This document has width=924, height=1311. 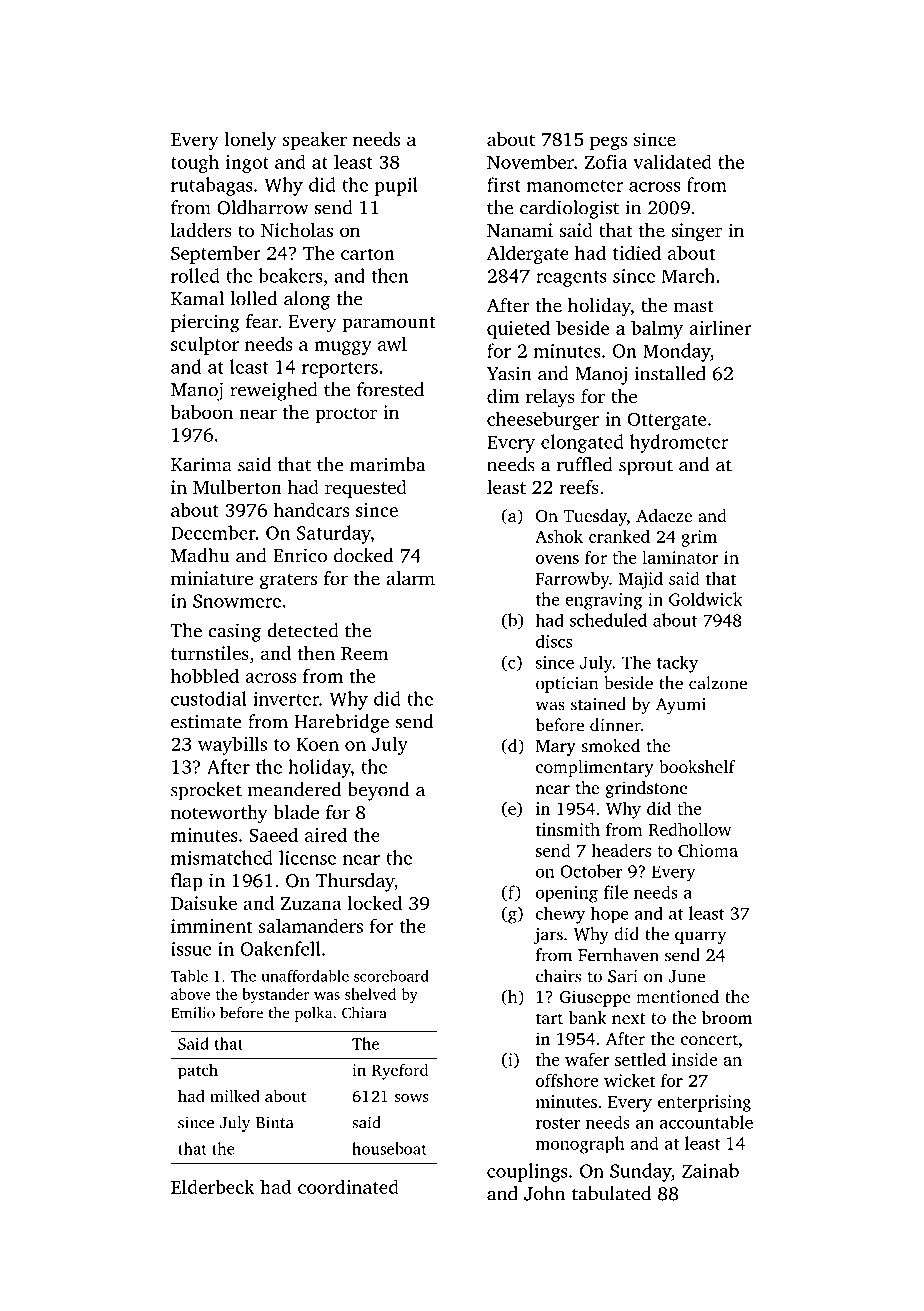 I want to click on paramount, so click(x=389, y=324).
